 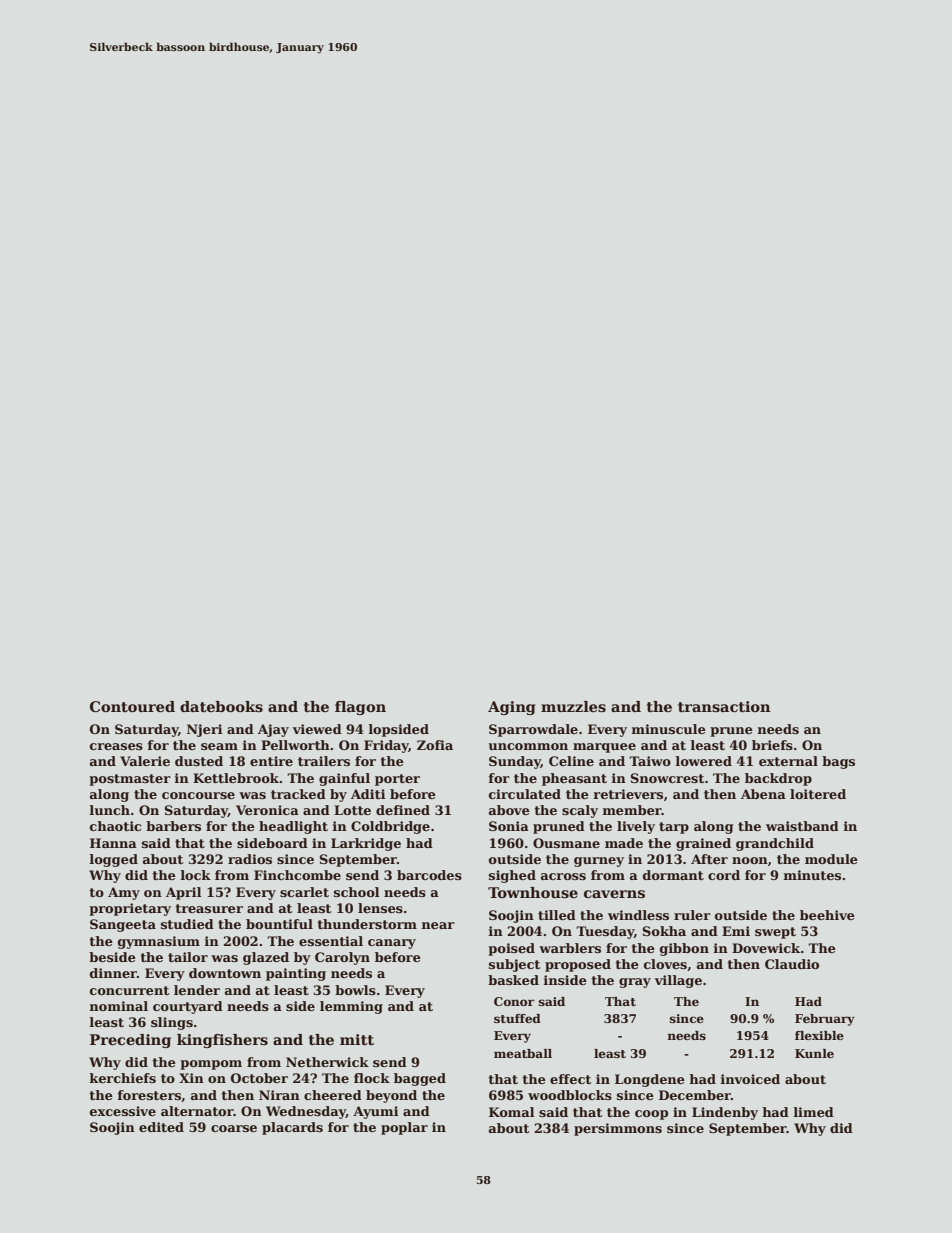 I want to click on minutes, so click(x=812, y=875).
